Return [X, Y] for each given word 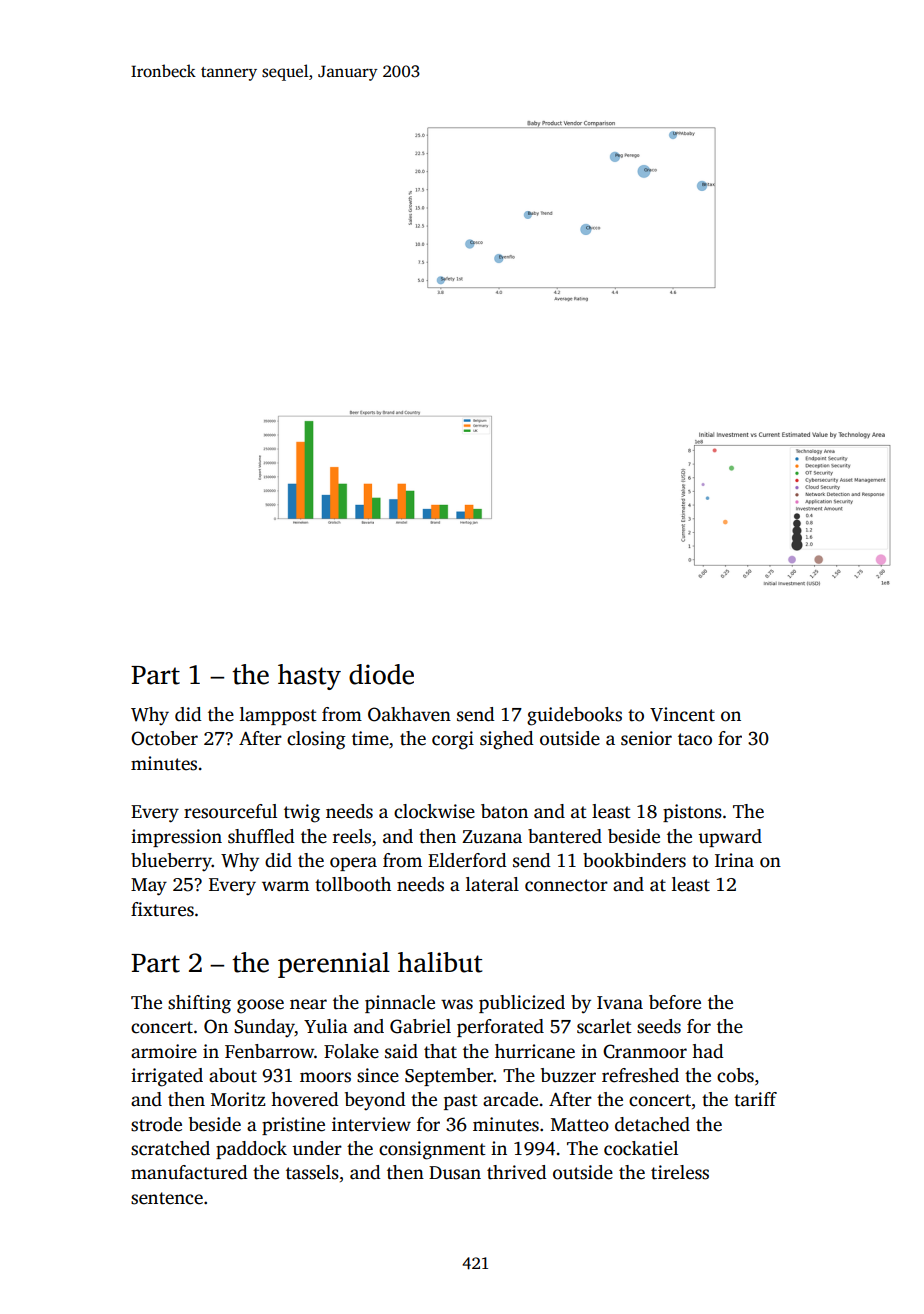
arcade [510, 1099]
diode [381, 674]
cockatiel [641, 1148]
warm [285, 886]
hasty [309, 677]
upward [730, 838]
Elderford [467, 860]
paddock [251, 1150]
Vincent [682, 714]
